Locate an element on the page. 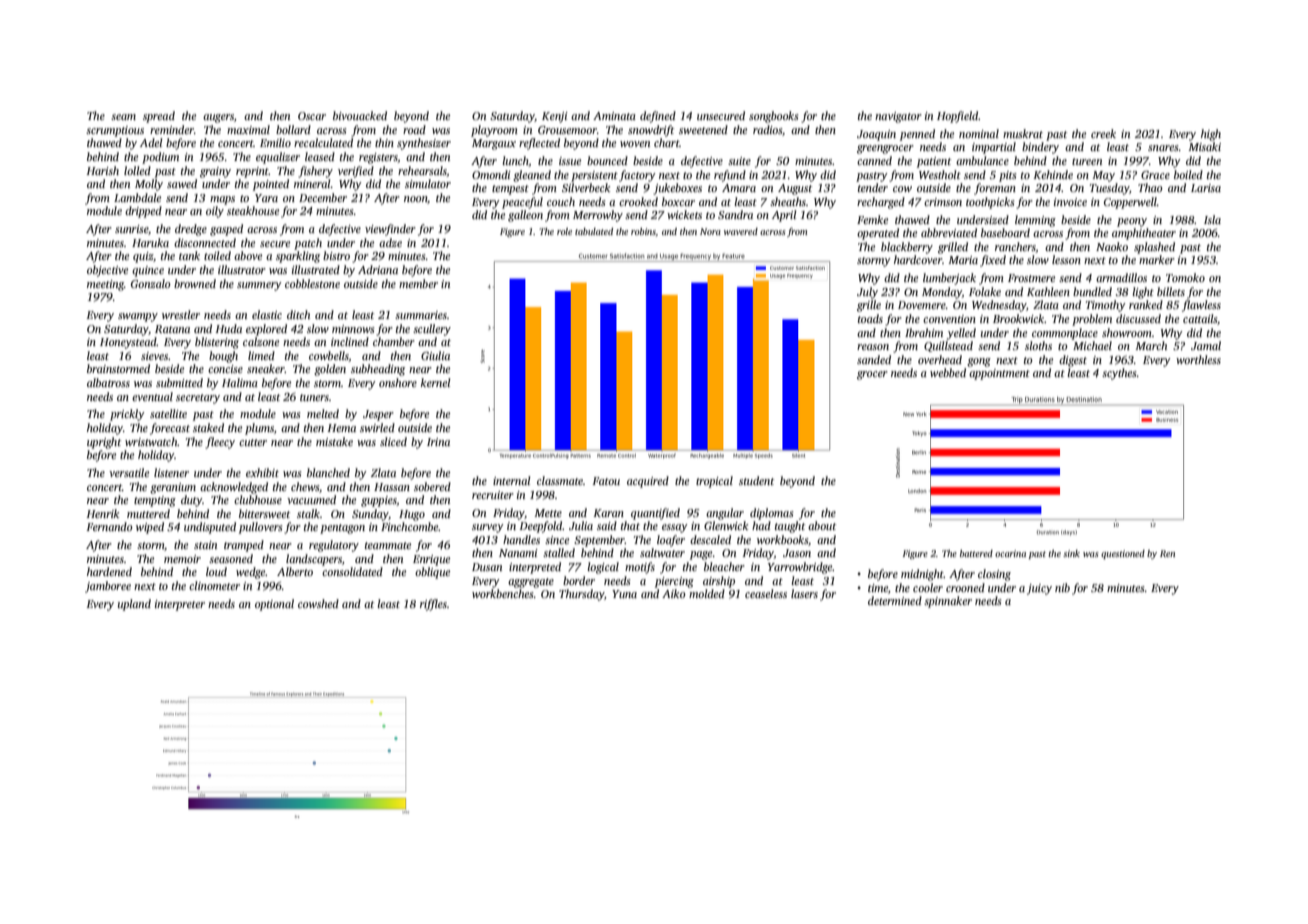  memoir is located at coordinates (182, 559).
